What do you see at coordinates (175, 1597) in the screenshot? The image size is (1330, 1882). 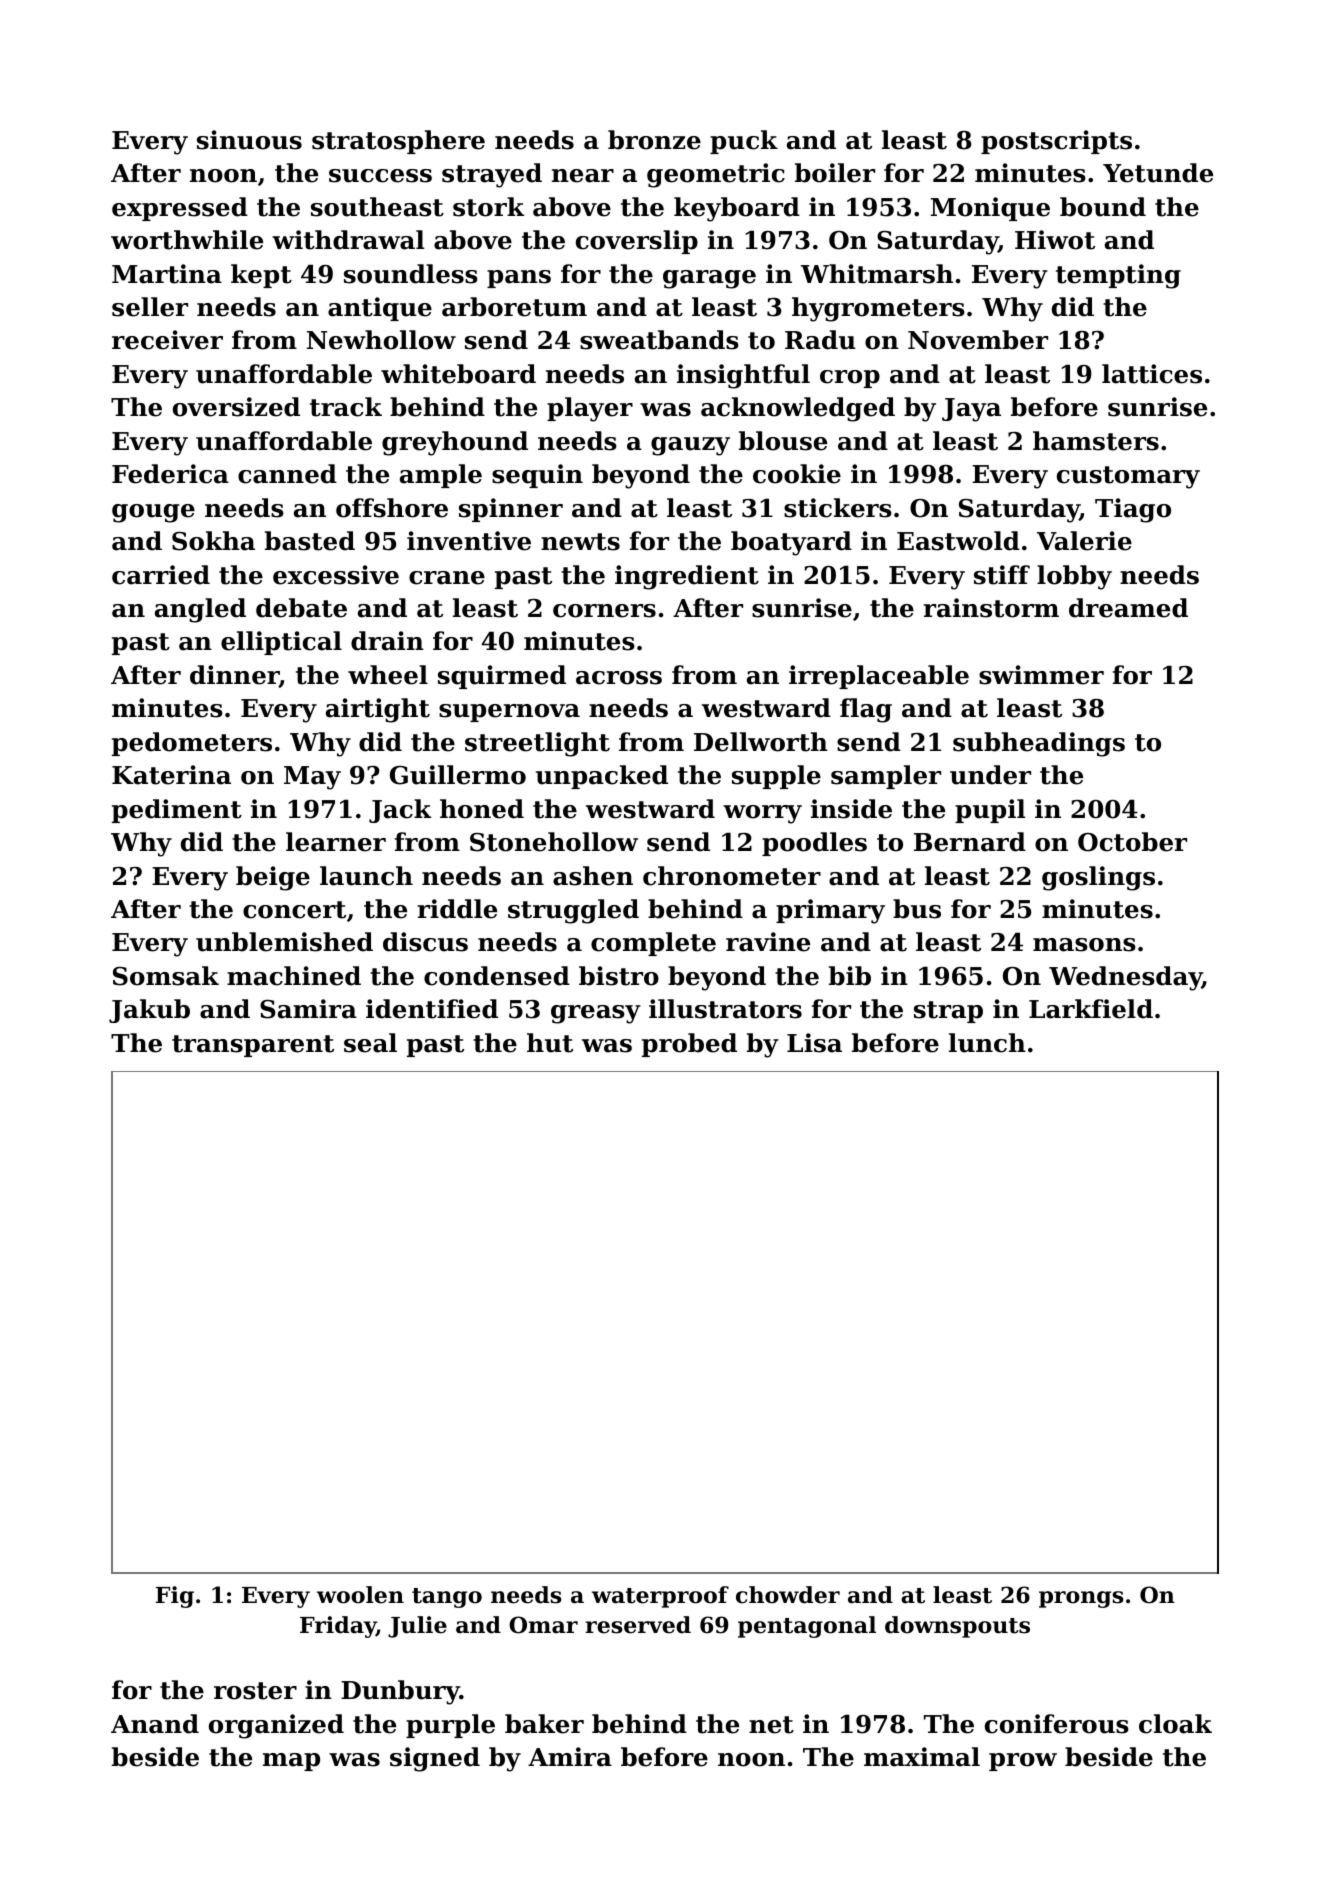 I see `Fig` at bounding box center [175, 1597].
